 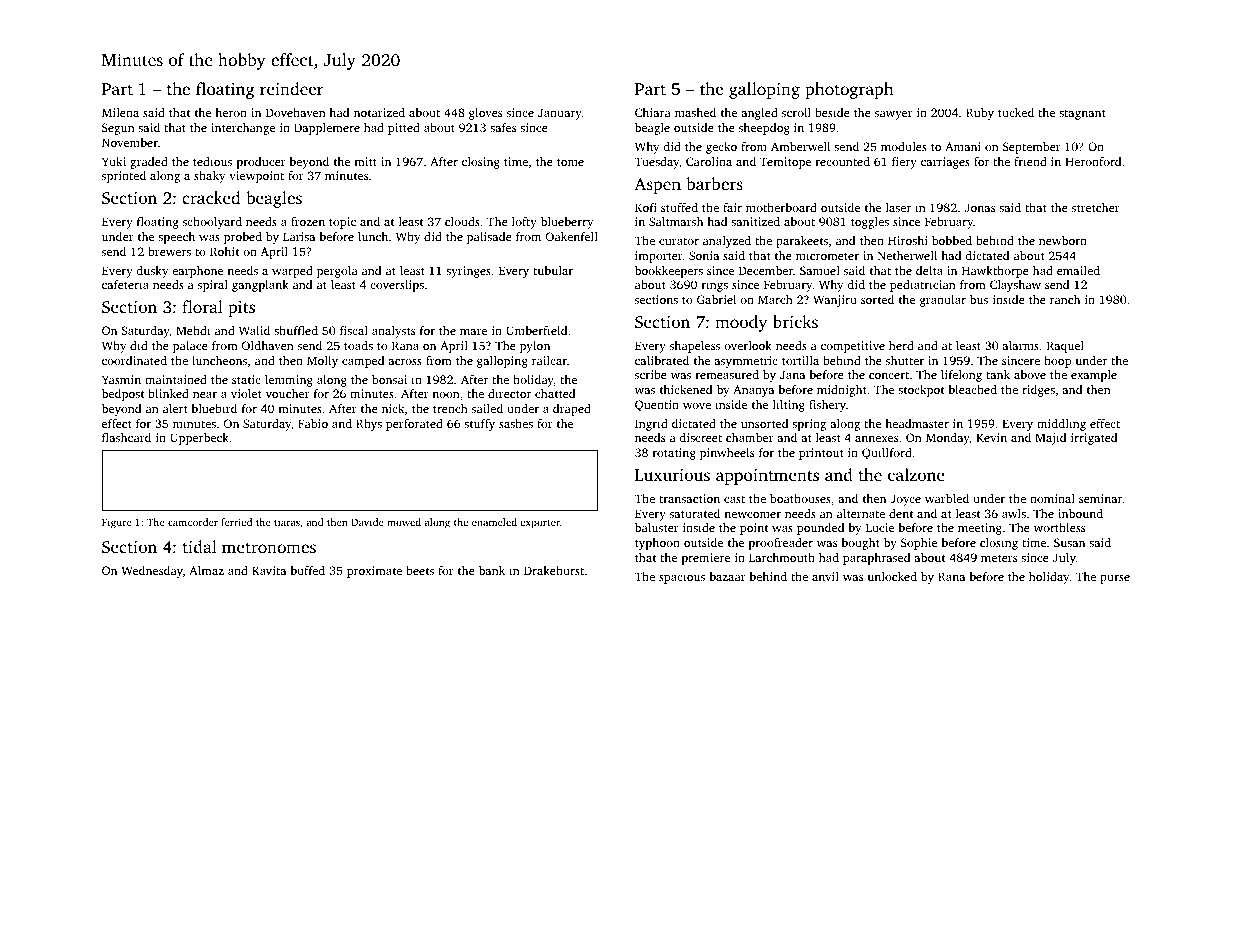 What do you see at coordinates (246, 379) in the image?
I see `static` at bounding box center [246, 379].
